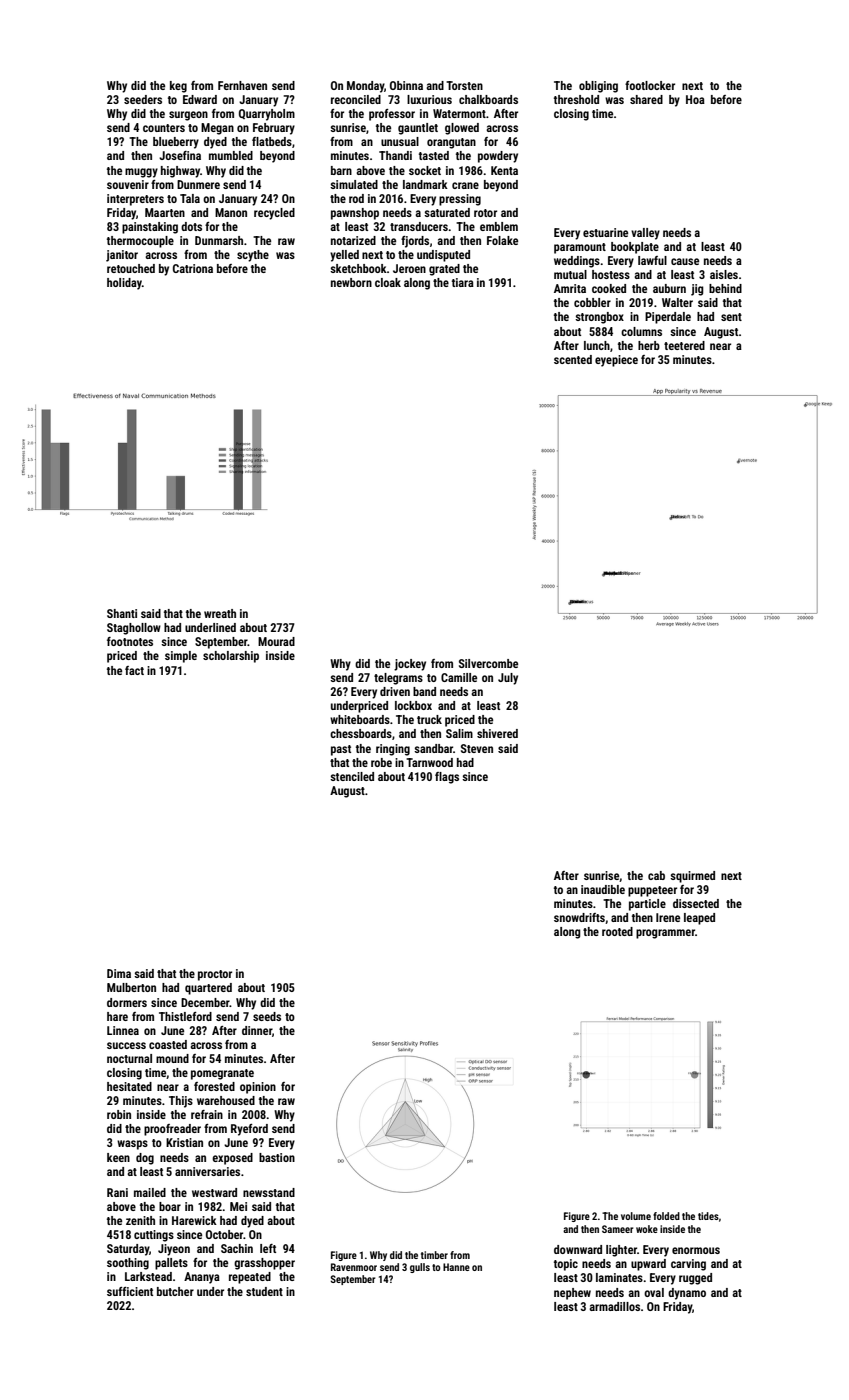  I want to click on Fernhaven, so click(242, 85).
